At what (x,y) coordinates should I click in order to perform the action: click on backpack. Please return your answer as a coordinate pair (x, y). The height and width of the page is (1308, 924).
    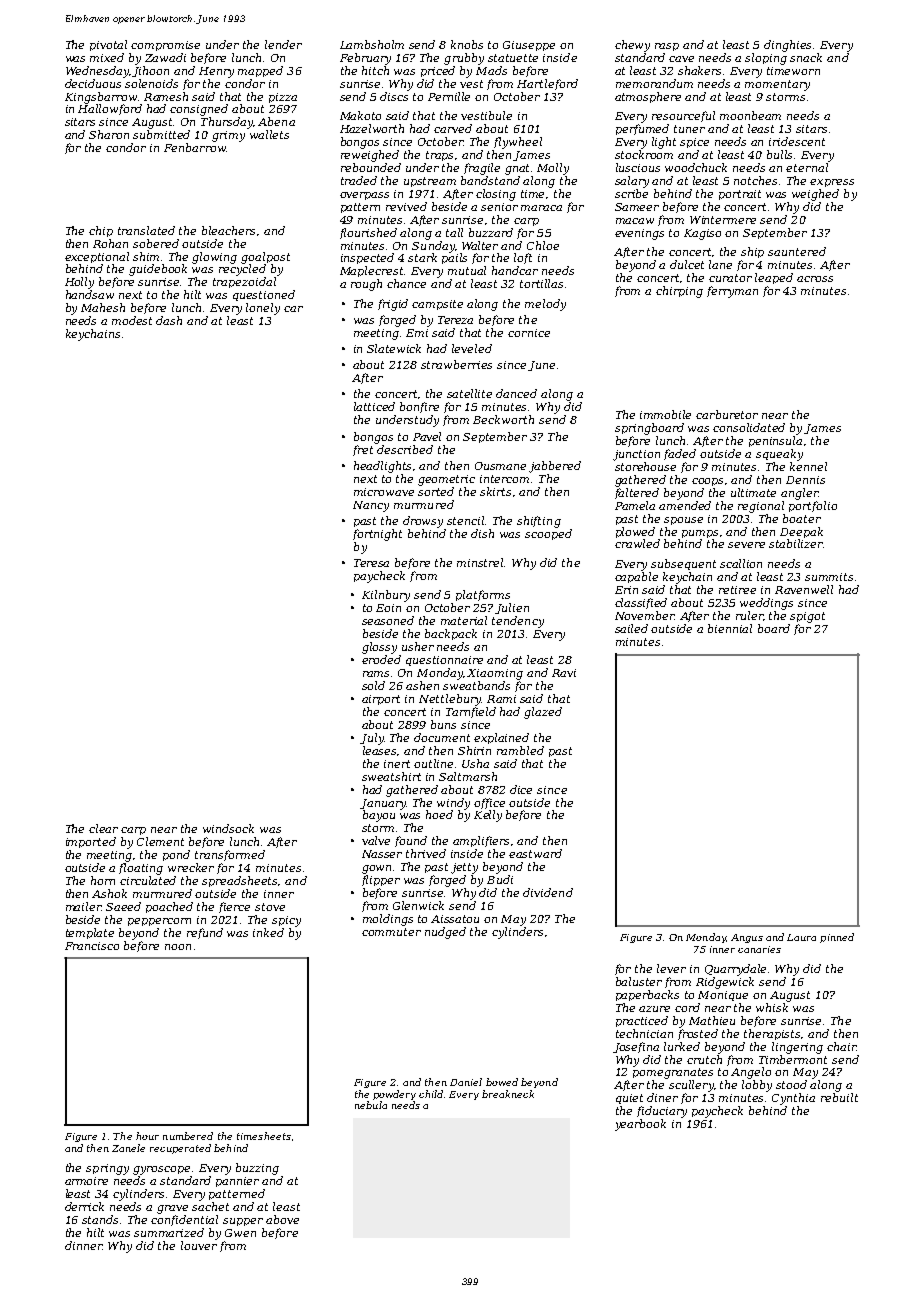
    Looking at the image, I should click on (451, 634).
